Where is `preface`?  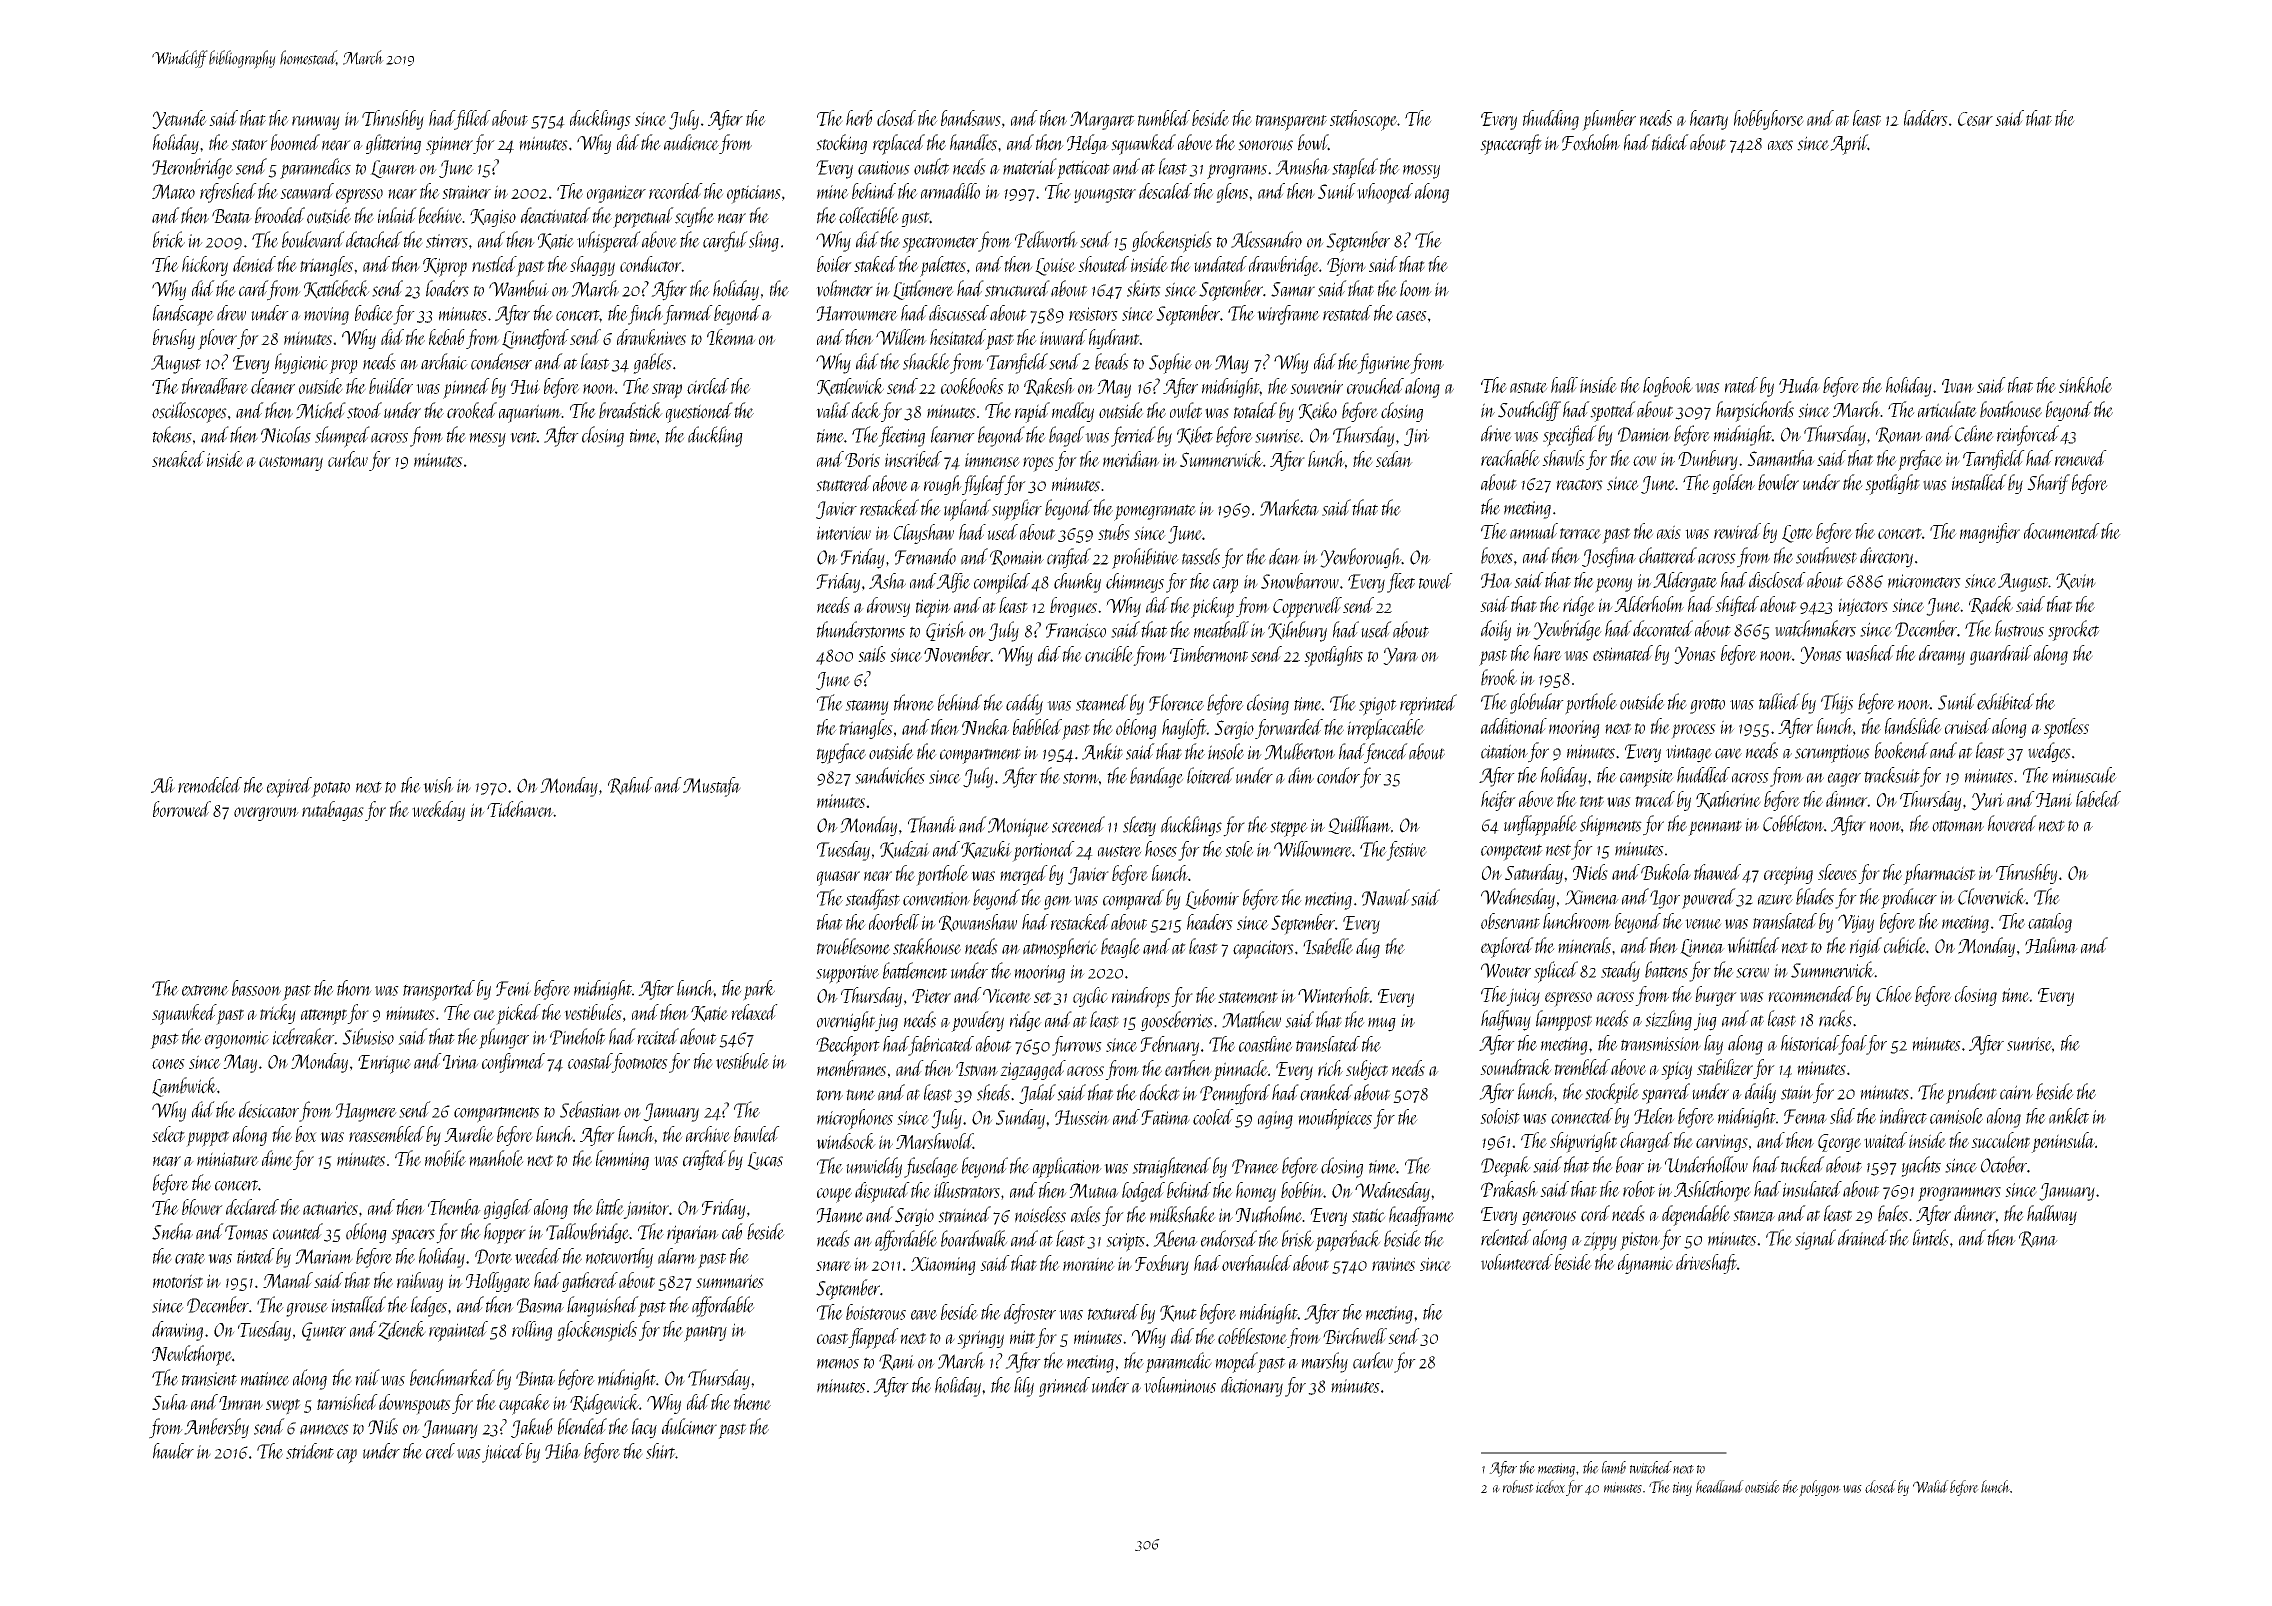 preface is located at coordinates (1920, 460).
